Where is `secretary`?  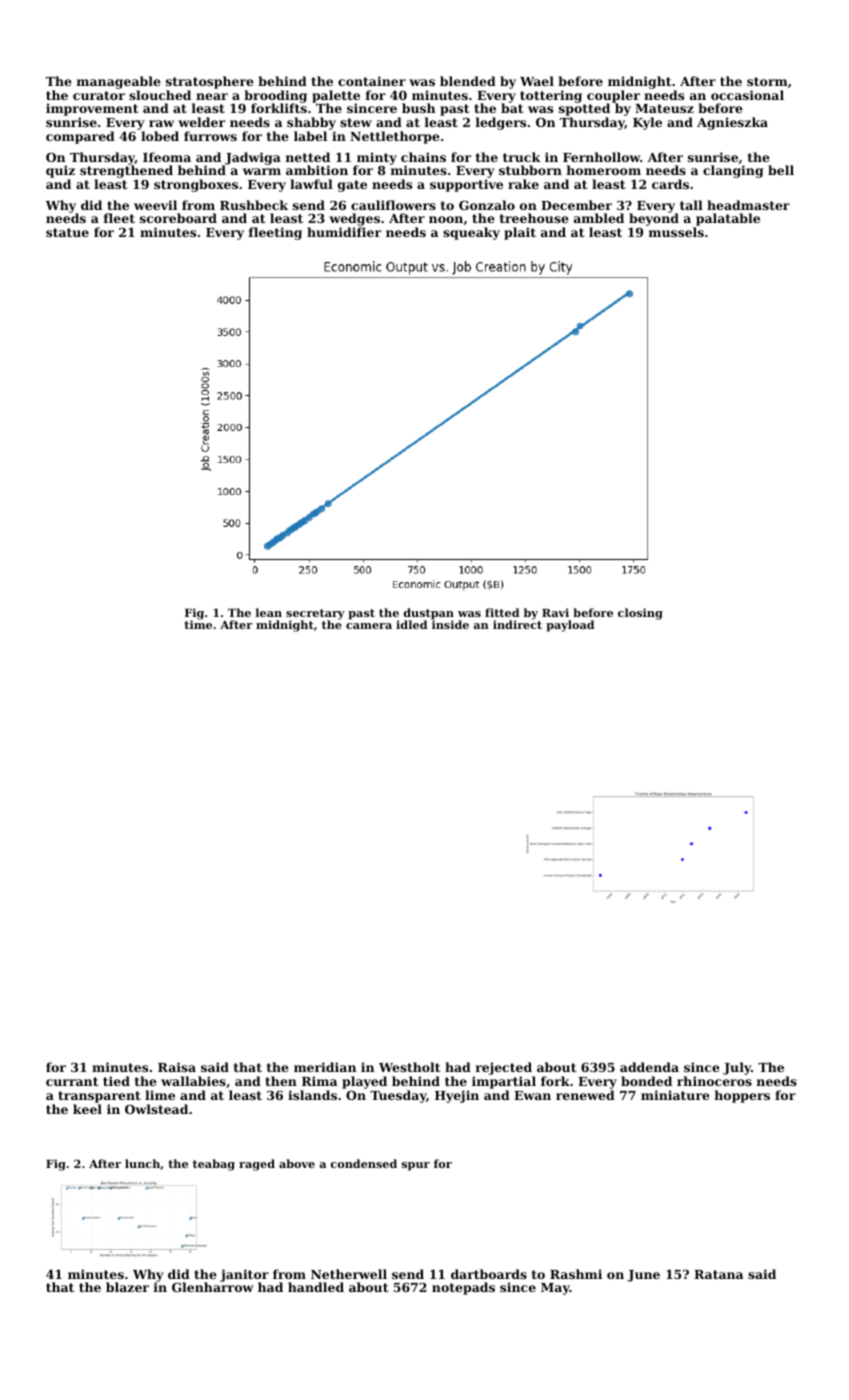 secretary is located at coordinates (315, 614).
